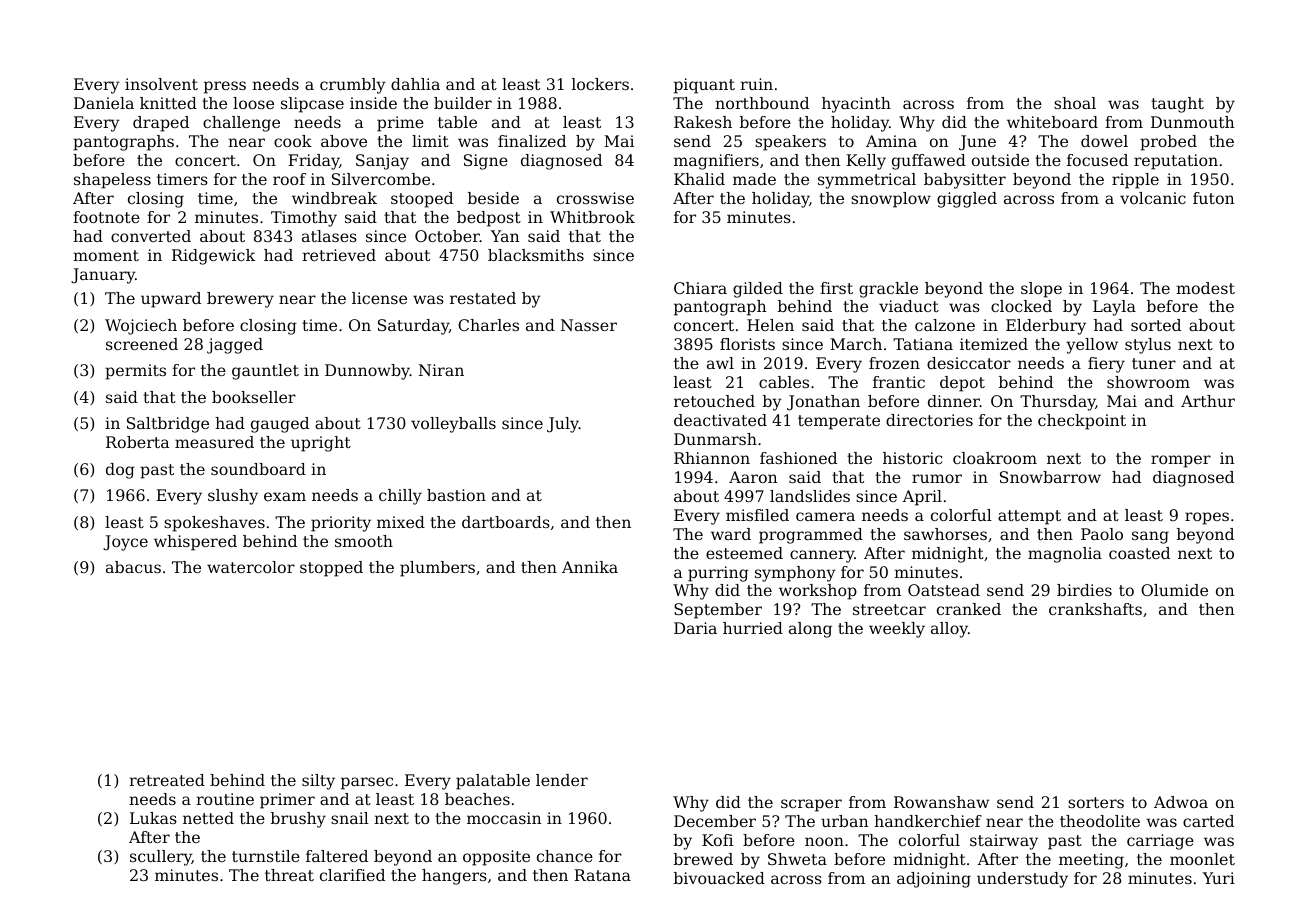 This screenshot has height=924, width=1308. Describe the element at coordinates (167, 780) in the screenshot. I see `retreated` at that location.
